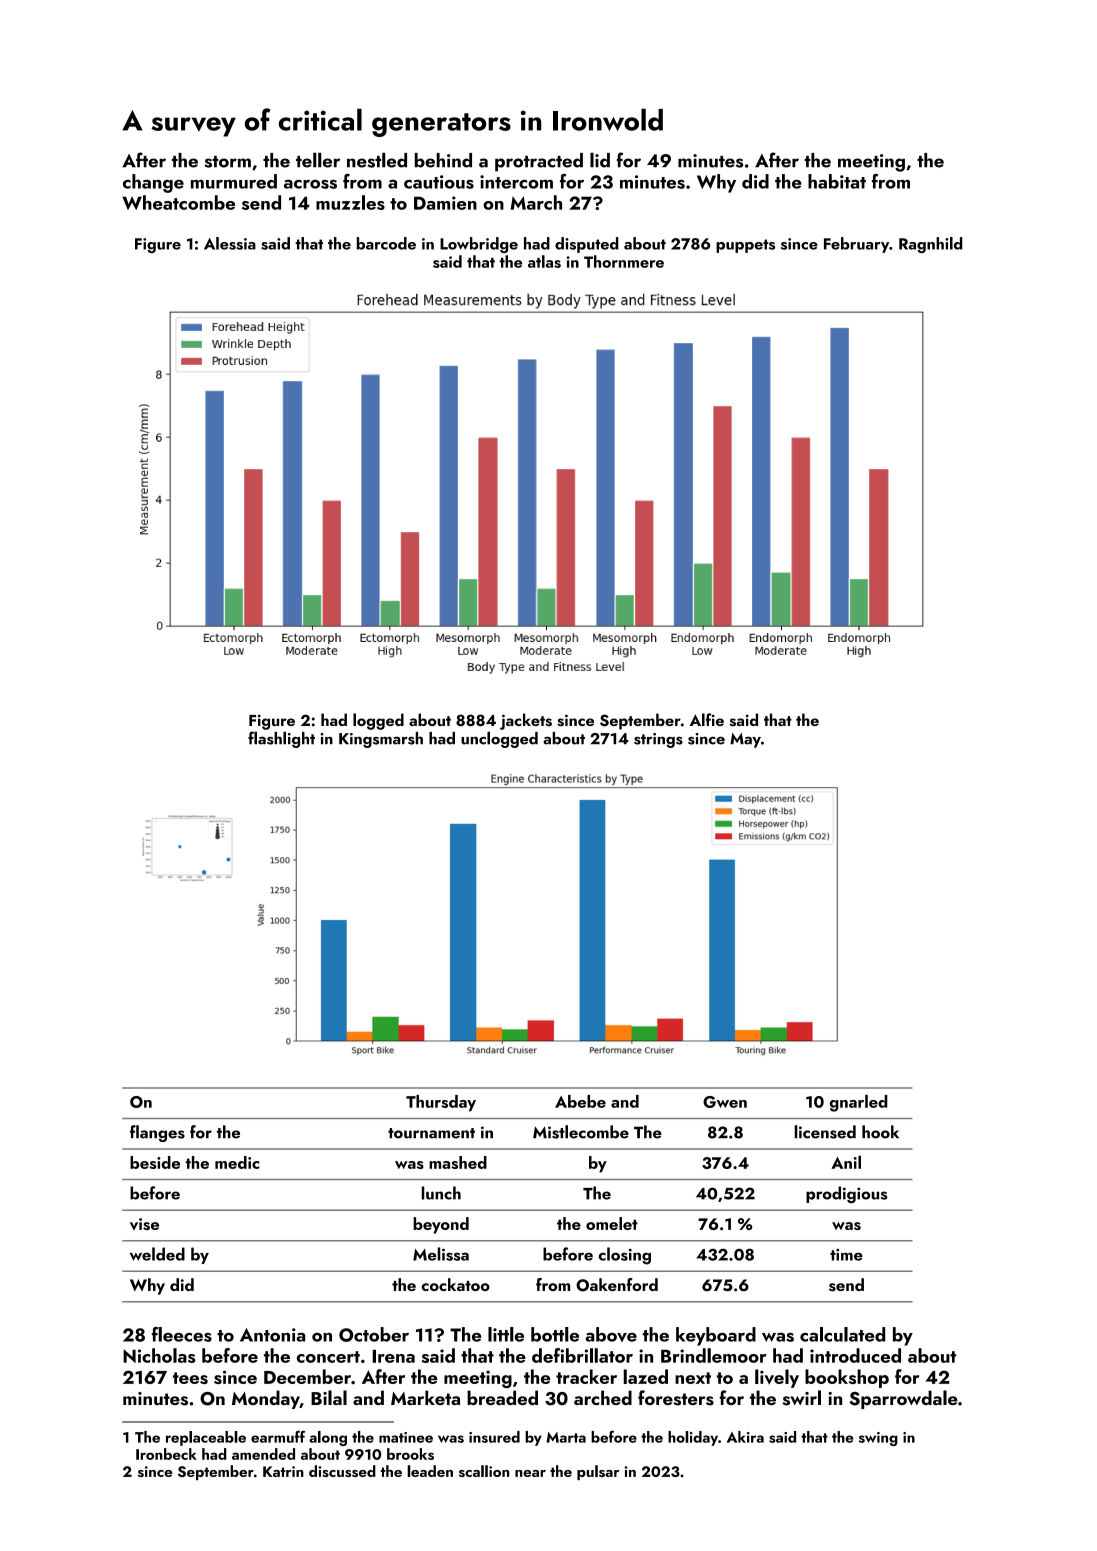 The image size is (1097, 1551). I want to click on Gwen, so click(725, 1102).
